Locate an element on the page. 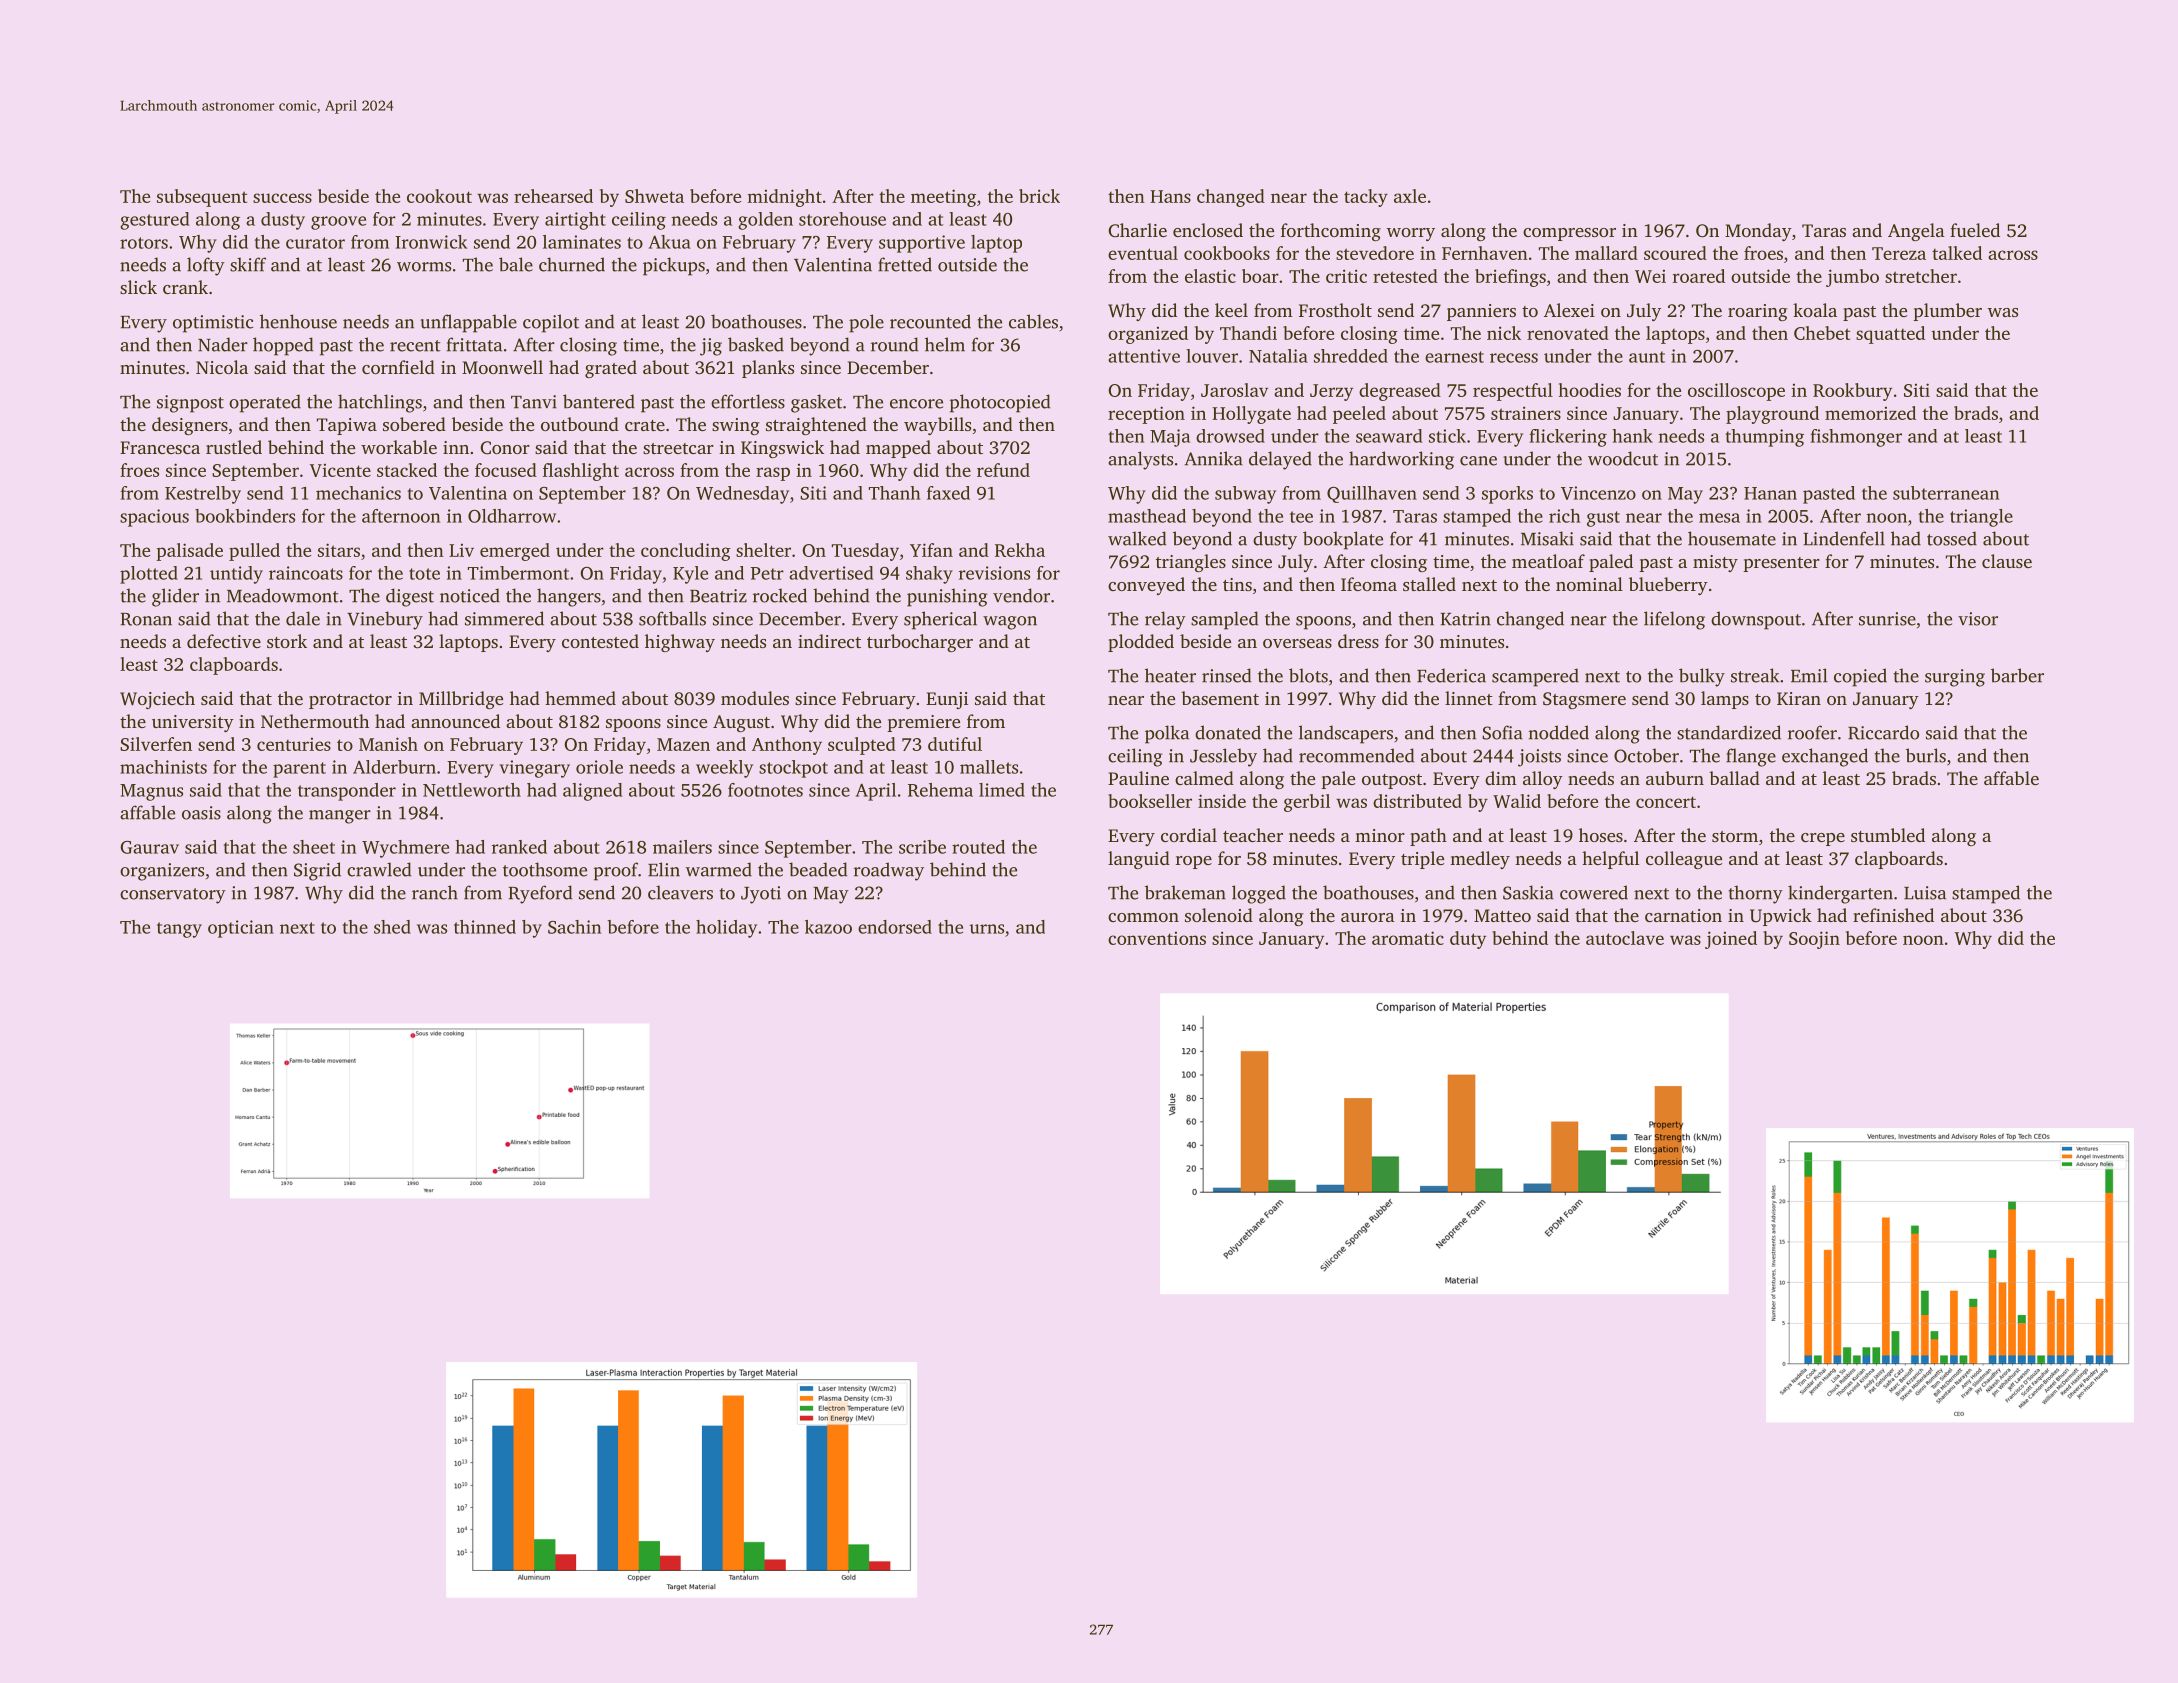 Image resolution: width=2178 pixels, height=1683 pixels. Ronan is located at coordinates (146, 619).
